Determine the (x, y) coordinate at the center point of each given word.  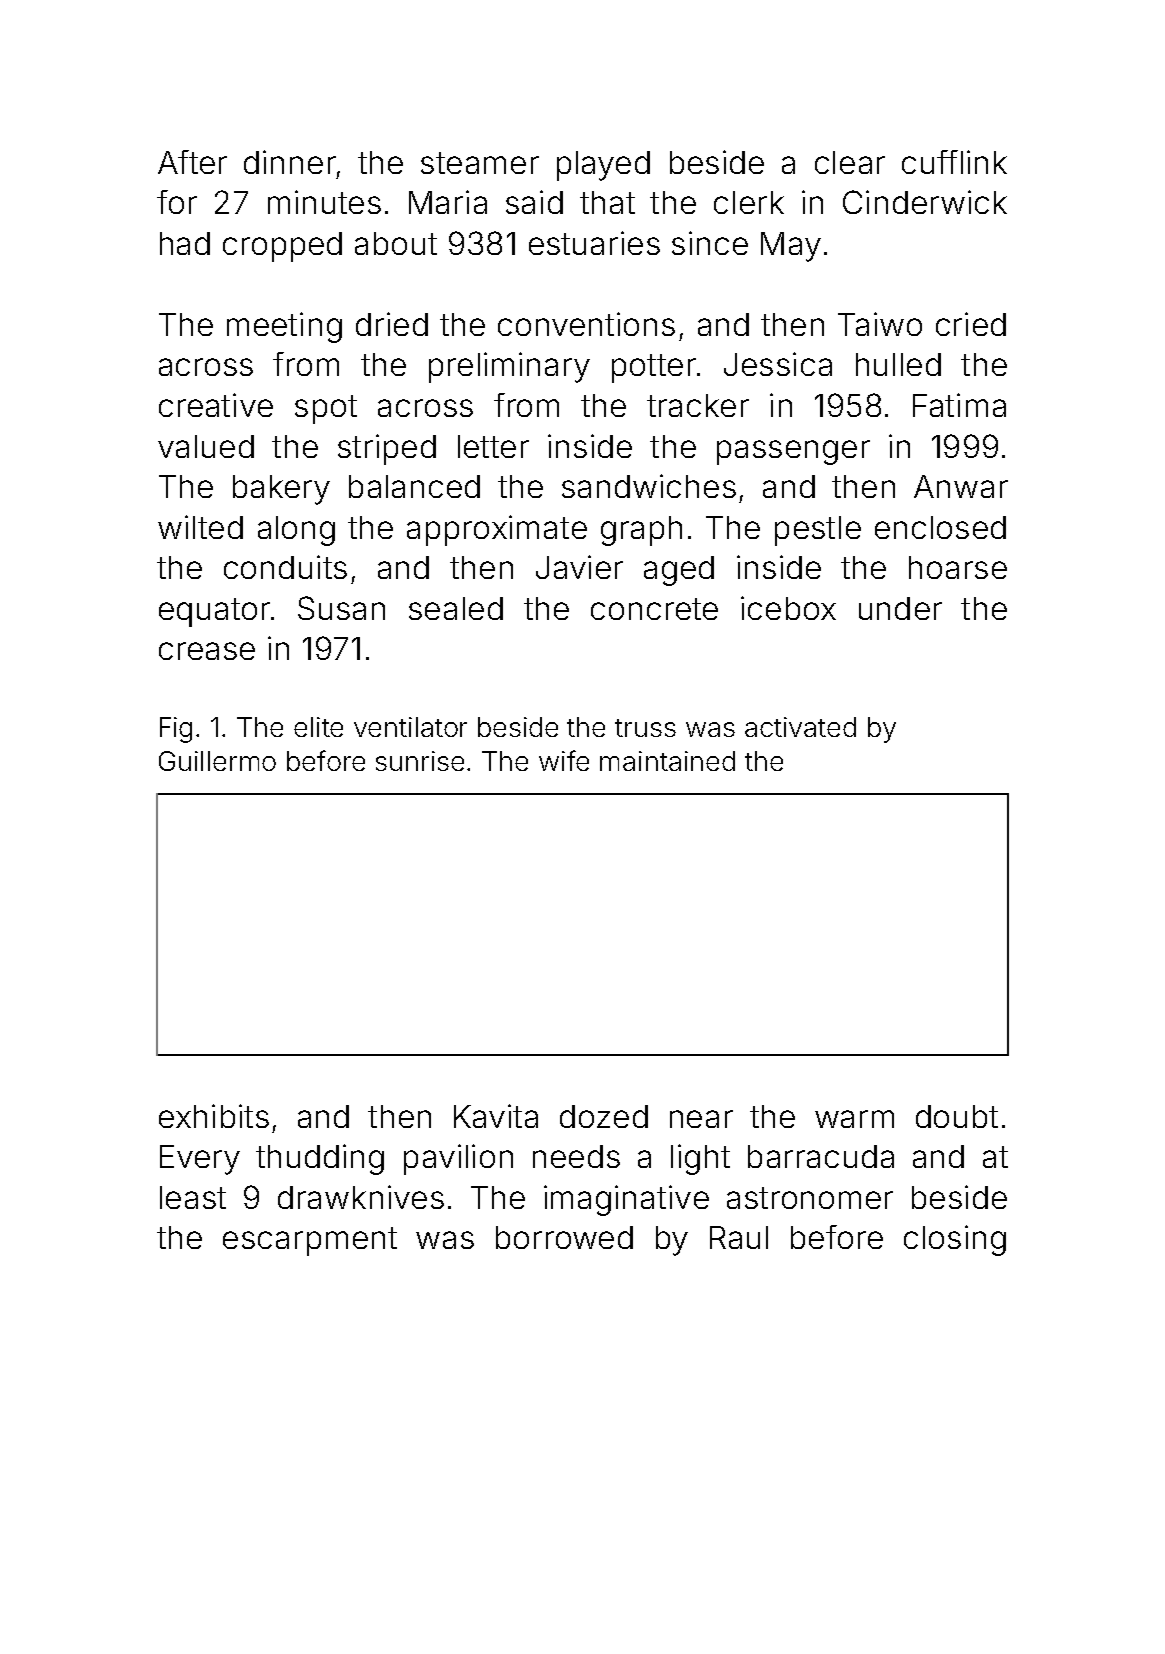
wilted (200, 527)
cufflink (954, 162)
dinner (290, 162)
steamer (480, 163)
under (900, 608)
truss (645, 728)
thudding (320, 1159)
